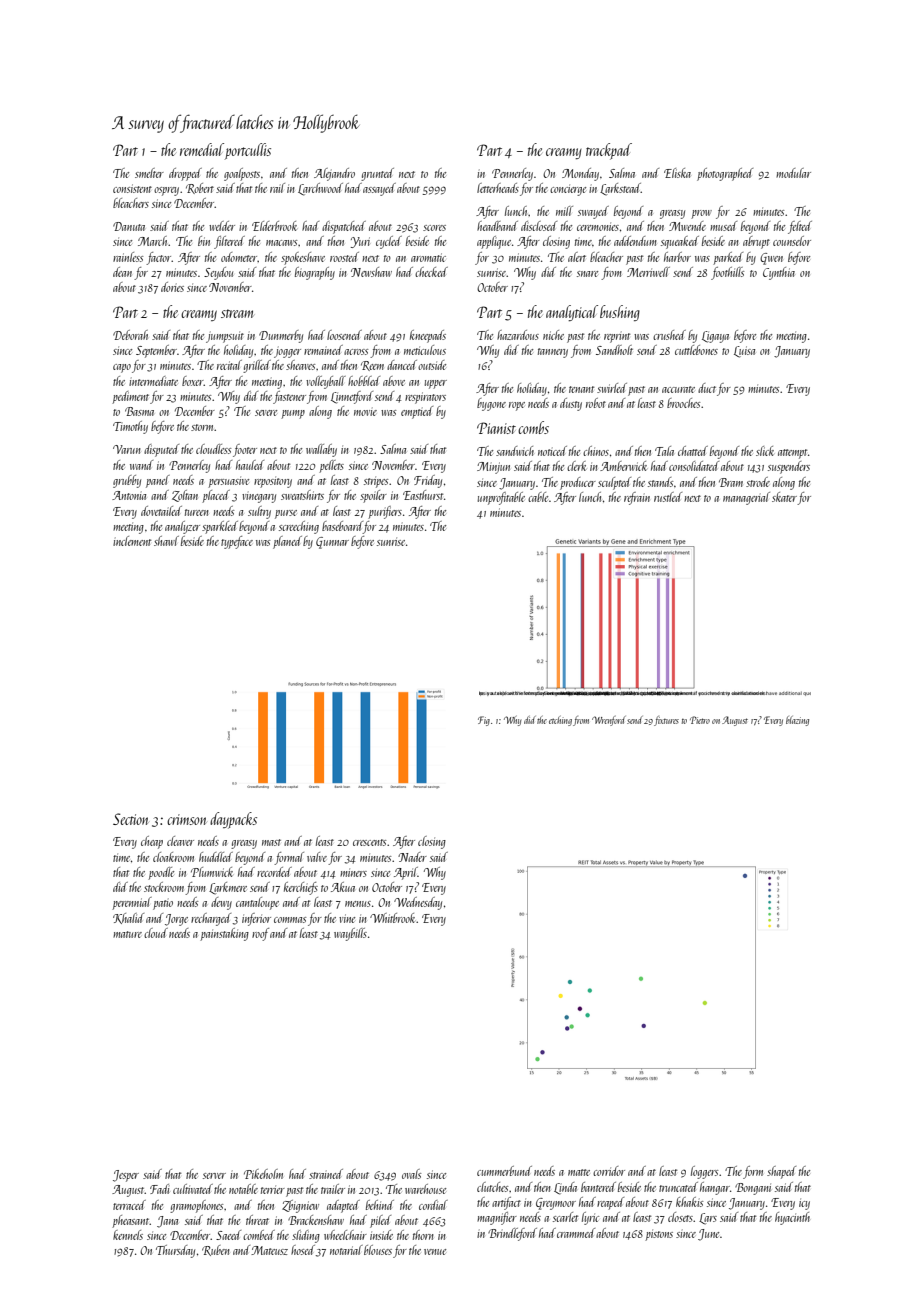 The height and width of the page is (1308, 924). What do you see at coordinates (518, 335) in the page?
I see `hazardous` at bounding box center [518, 335].
